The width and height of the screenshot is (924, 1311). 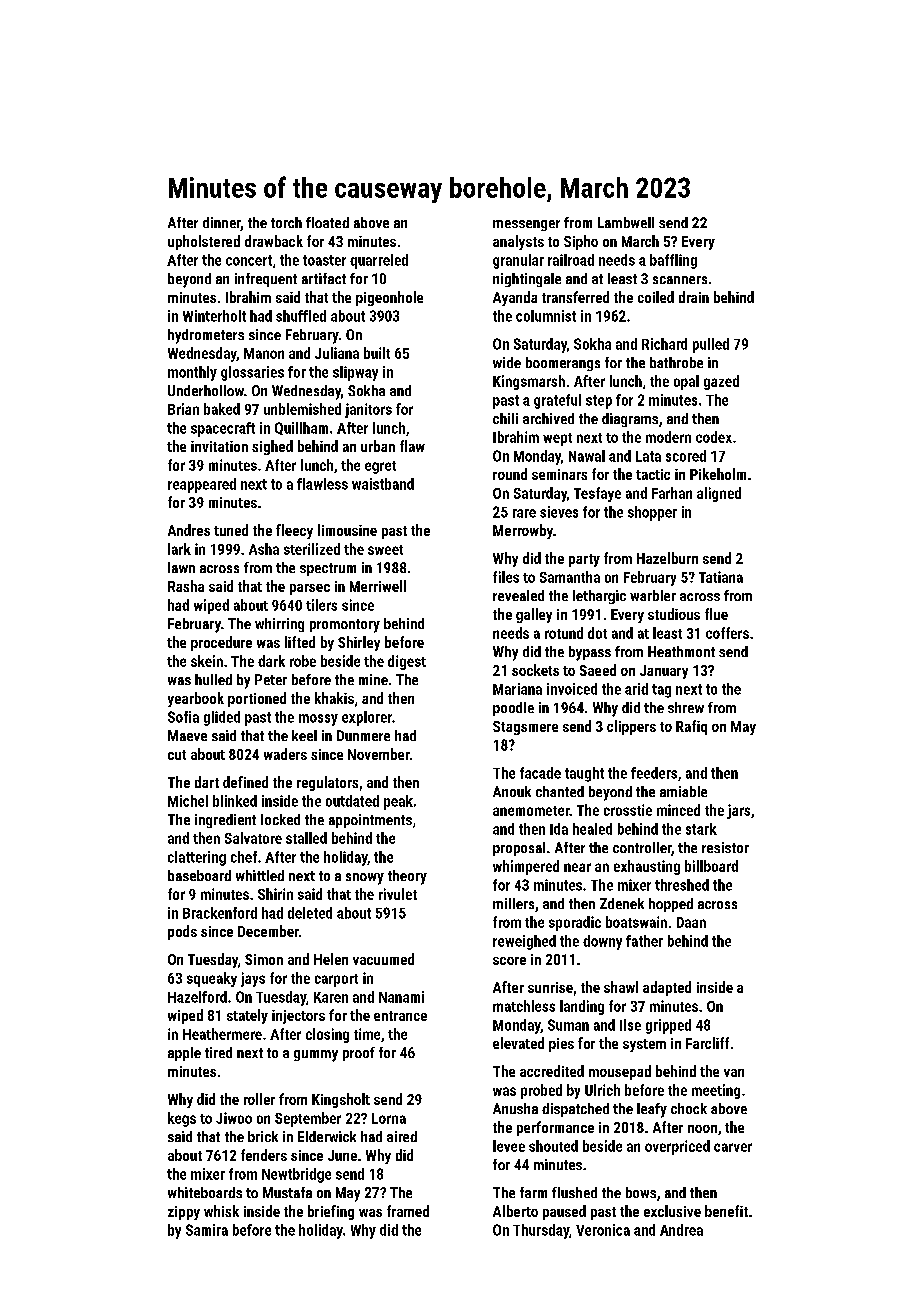 I want to click on gazed, so click(x=721, y=382).
